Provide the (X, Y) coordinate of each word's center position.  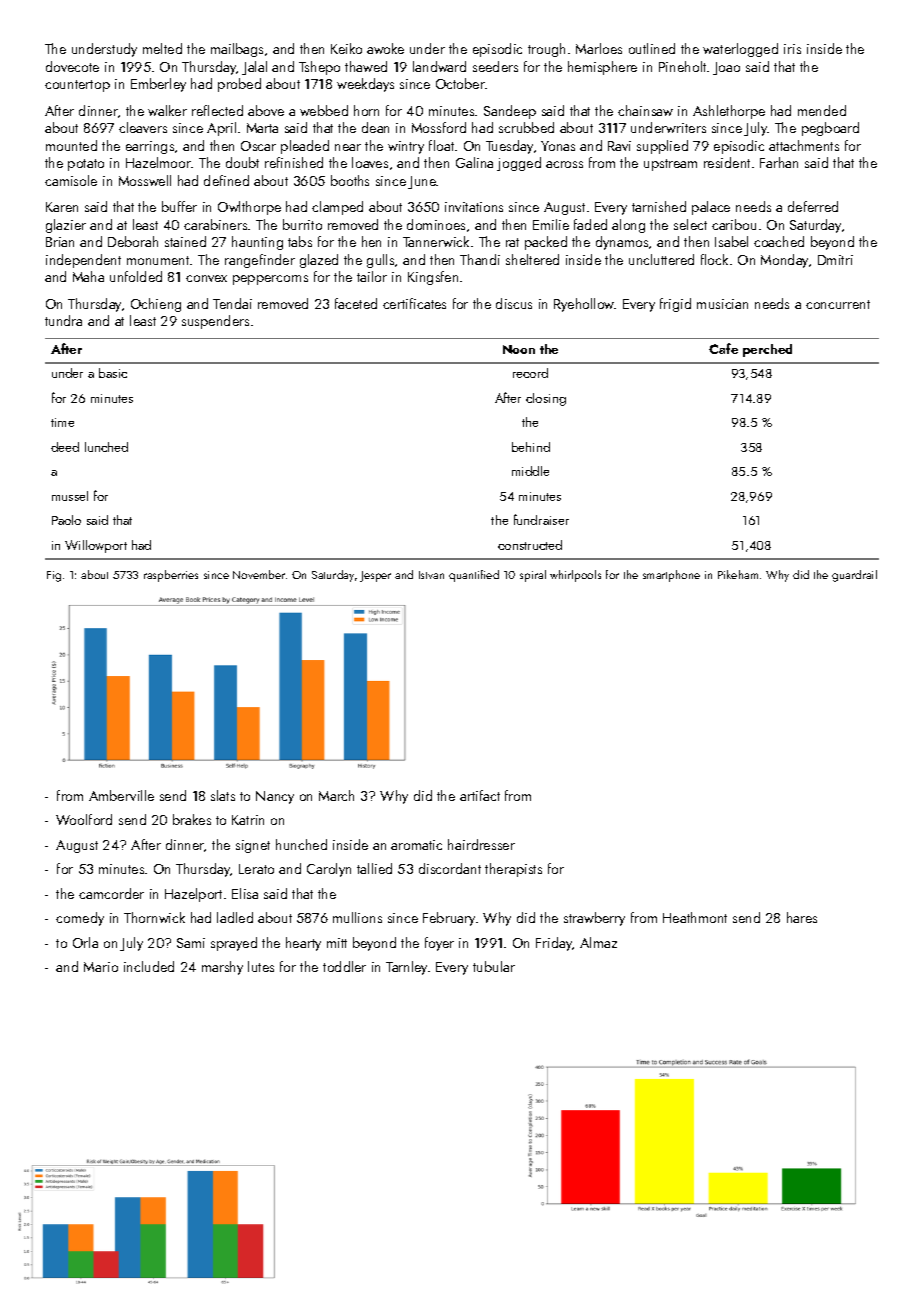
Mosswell (145, 180)
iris (792, 49)
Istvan (431, 575)
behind (531, 447)
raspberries (171, 576)
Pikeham (738, 574)
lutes (261, 966)
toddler (344, 966)
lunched (106, 447)
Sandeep (510, 112)
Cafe (723, 348)
